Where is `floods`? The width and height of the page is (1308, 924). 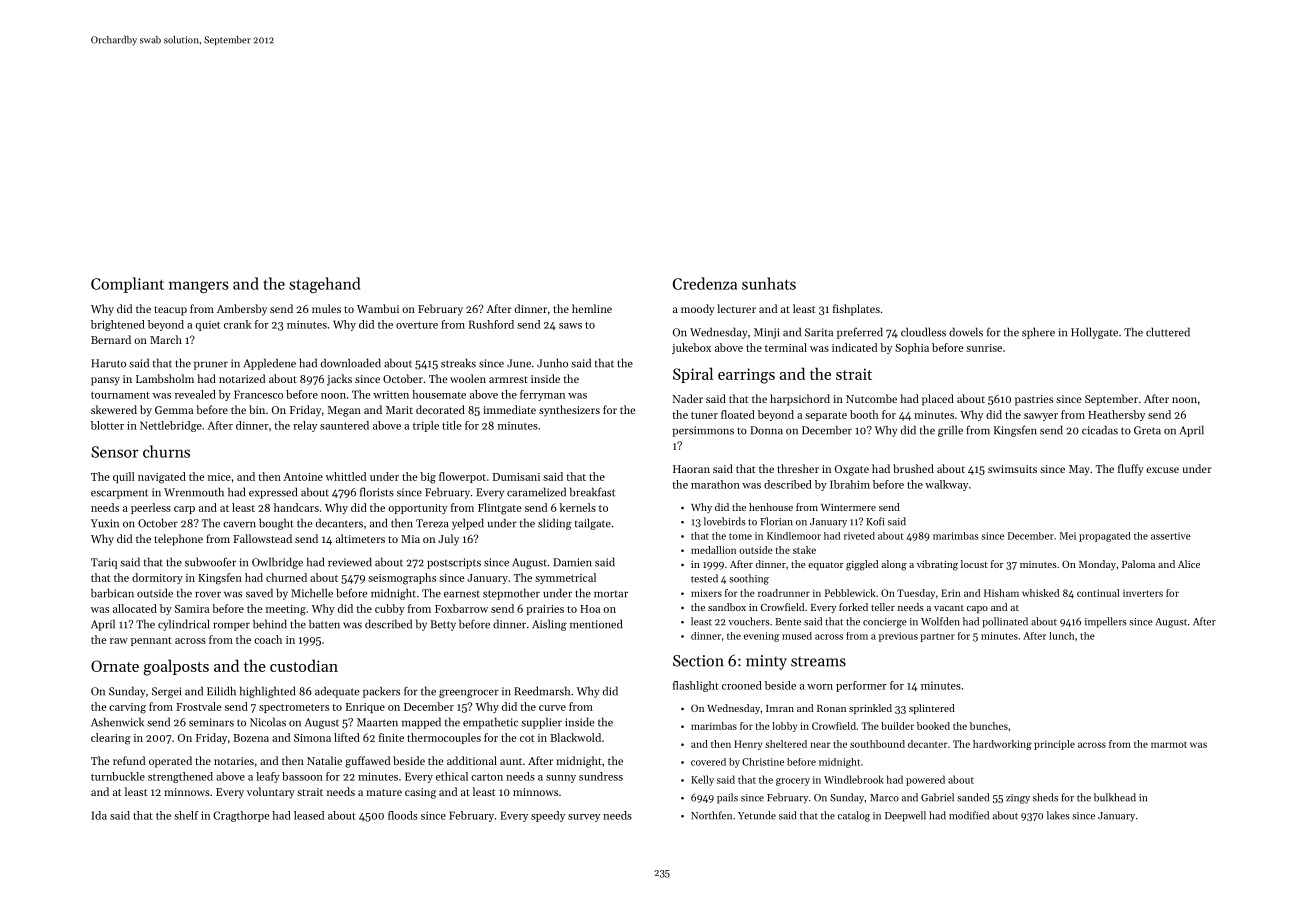 floods is located at coordinates (403, 815).
